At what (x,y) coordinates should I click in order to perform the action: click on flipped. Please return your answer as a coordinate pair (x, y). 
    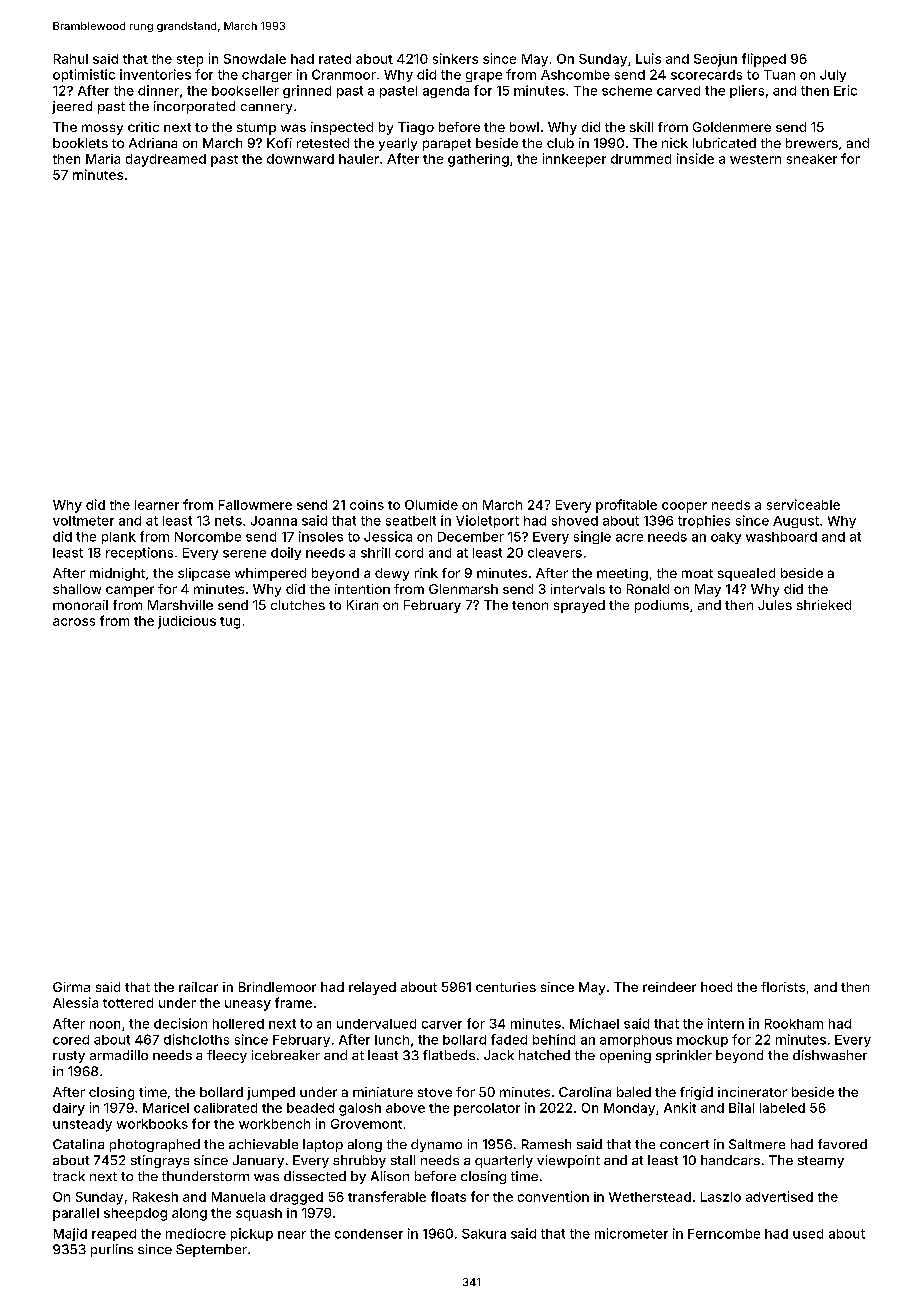
    Looking at the image, I should click on (764, 60).
